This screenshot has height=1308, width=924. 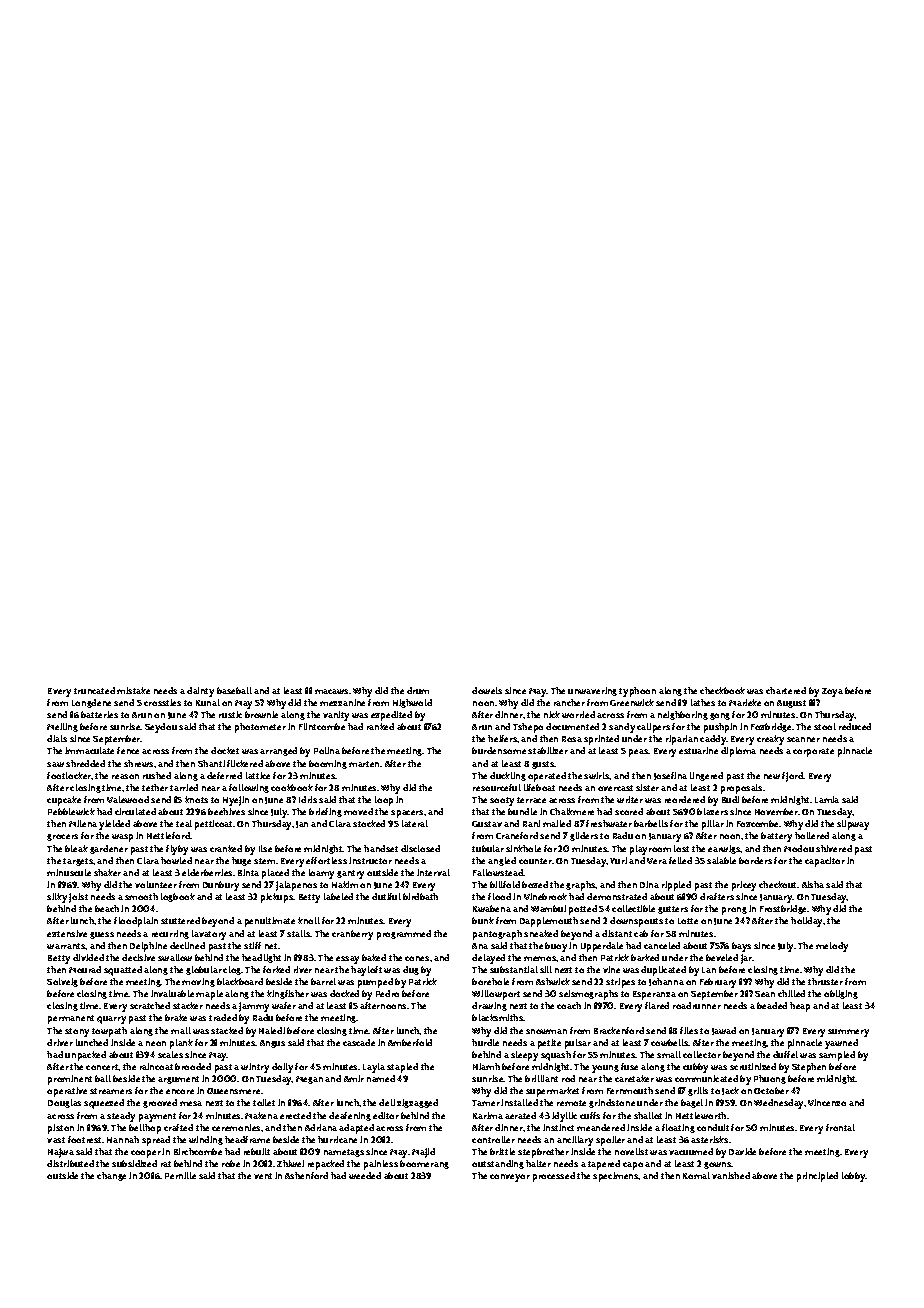 What do you see at coordinates (420, 896) in the screenshot?
I see `birdbath` at bounding box center [420, 896].
